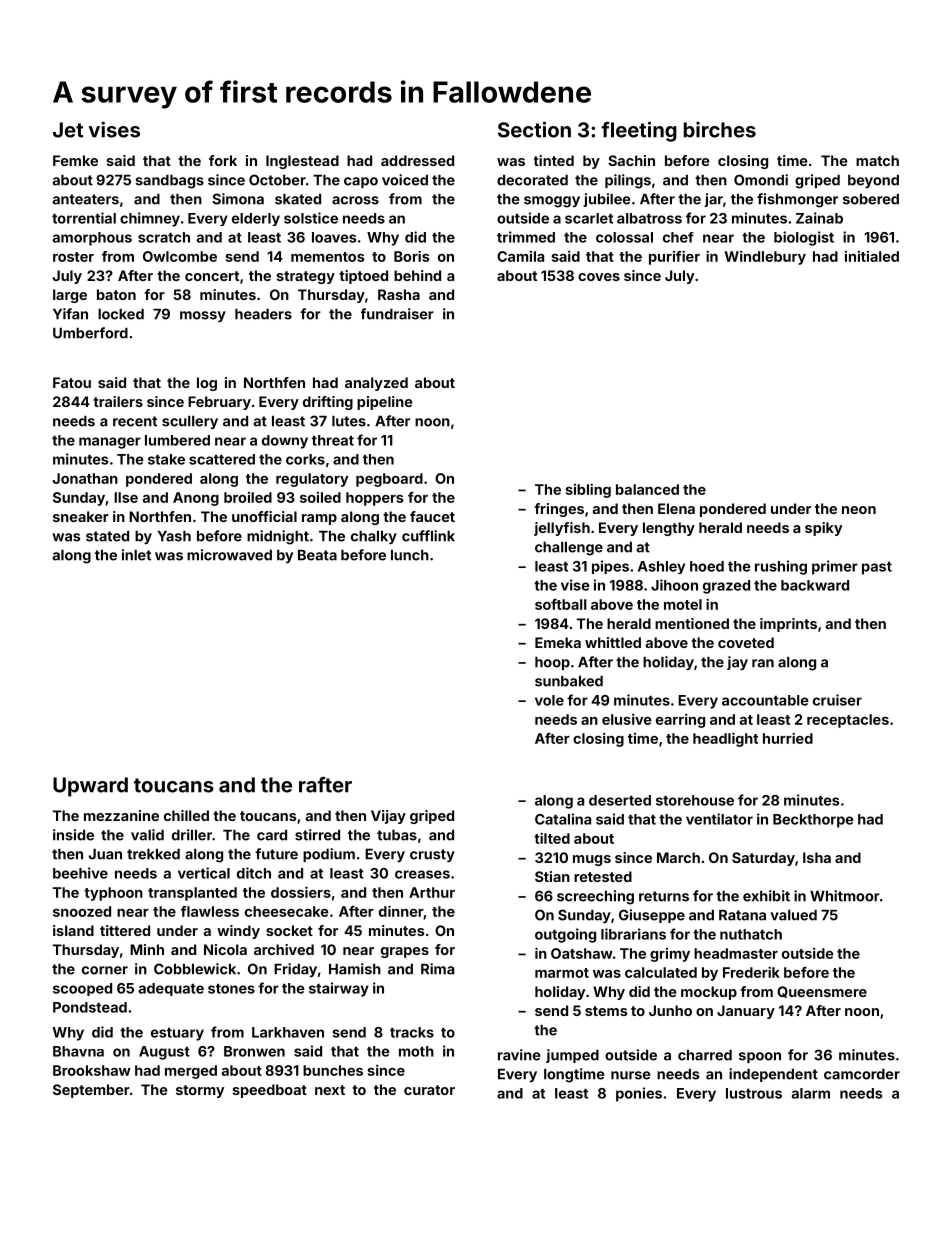 This document has width=952, height=1233. Describe the element at coordinates (765, 258) in the document. I see `Windlebury` at that location.
